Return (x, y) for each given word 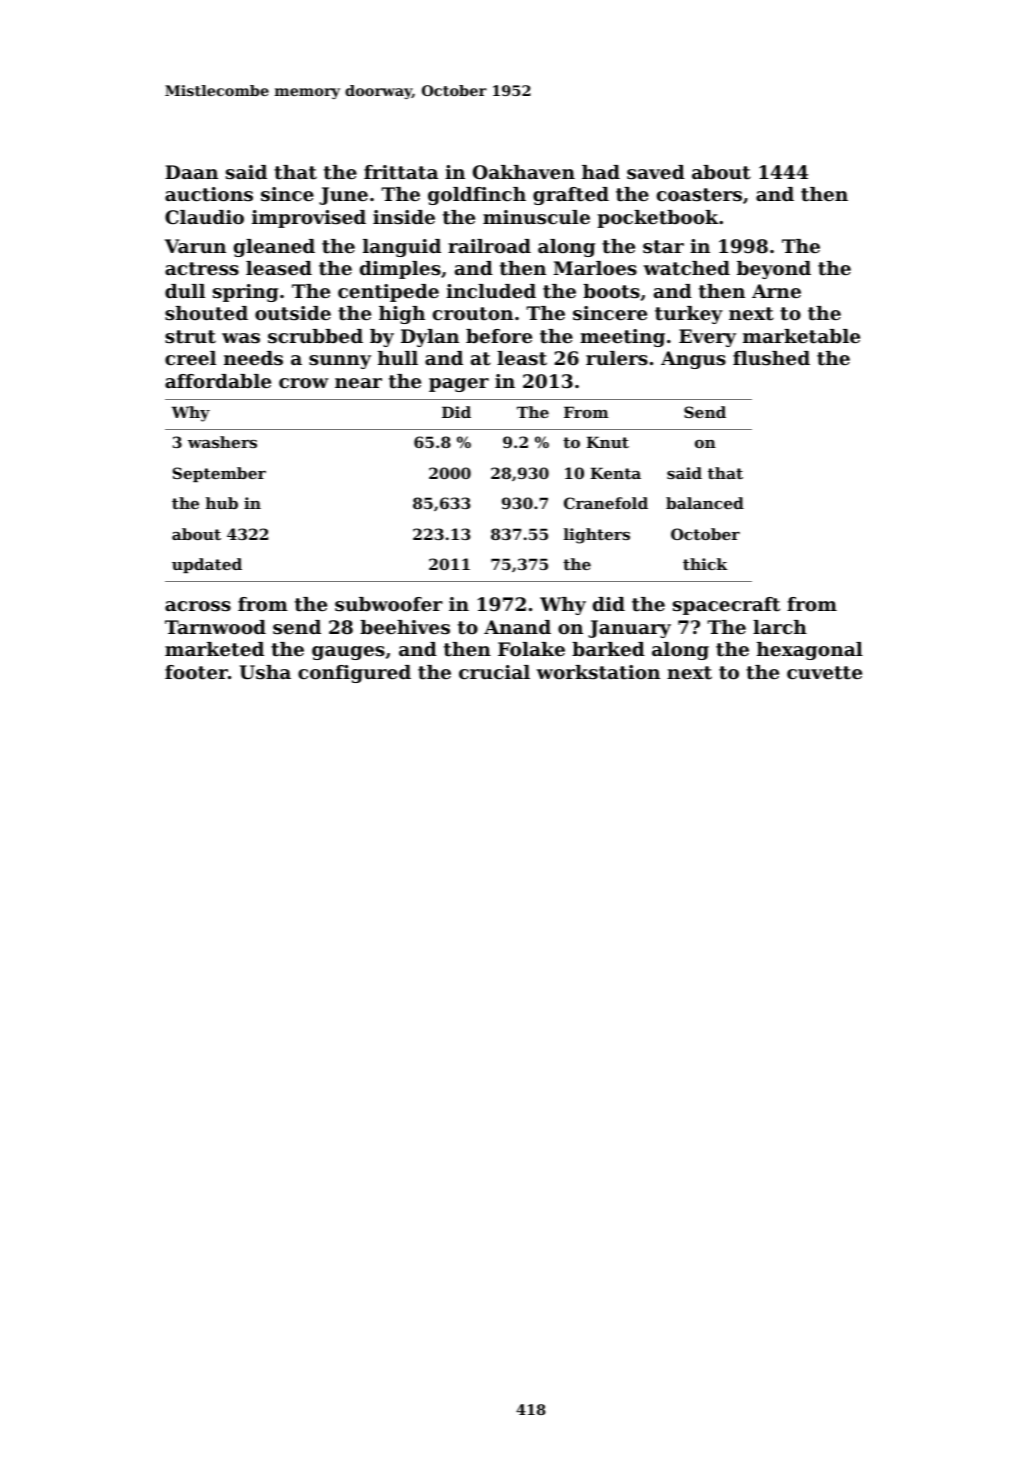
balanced (705, 503)
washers (222, 442)
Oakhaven (524, 172)
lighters (597, 536)
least (522, 358)
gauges (348, 653)
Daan (191, 172)
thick (705, 564)
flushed (771, 358)
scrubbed (315, 336)
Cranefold (606, 503)
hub (222, 503)
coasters (699, 195)
